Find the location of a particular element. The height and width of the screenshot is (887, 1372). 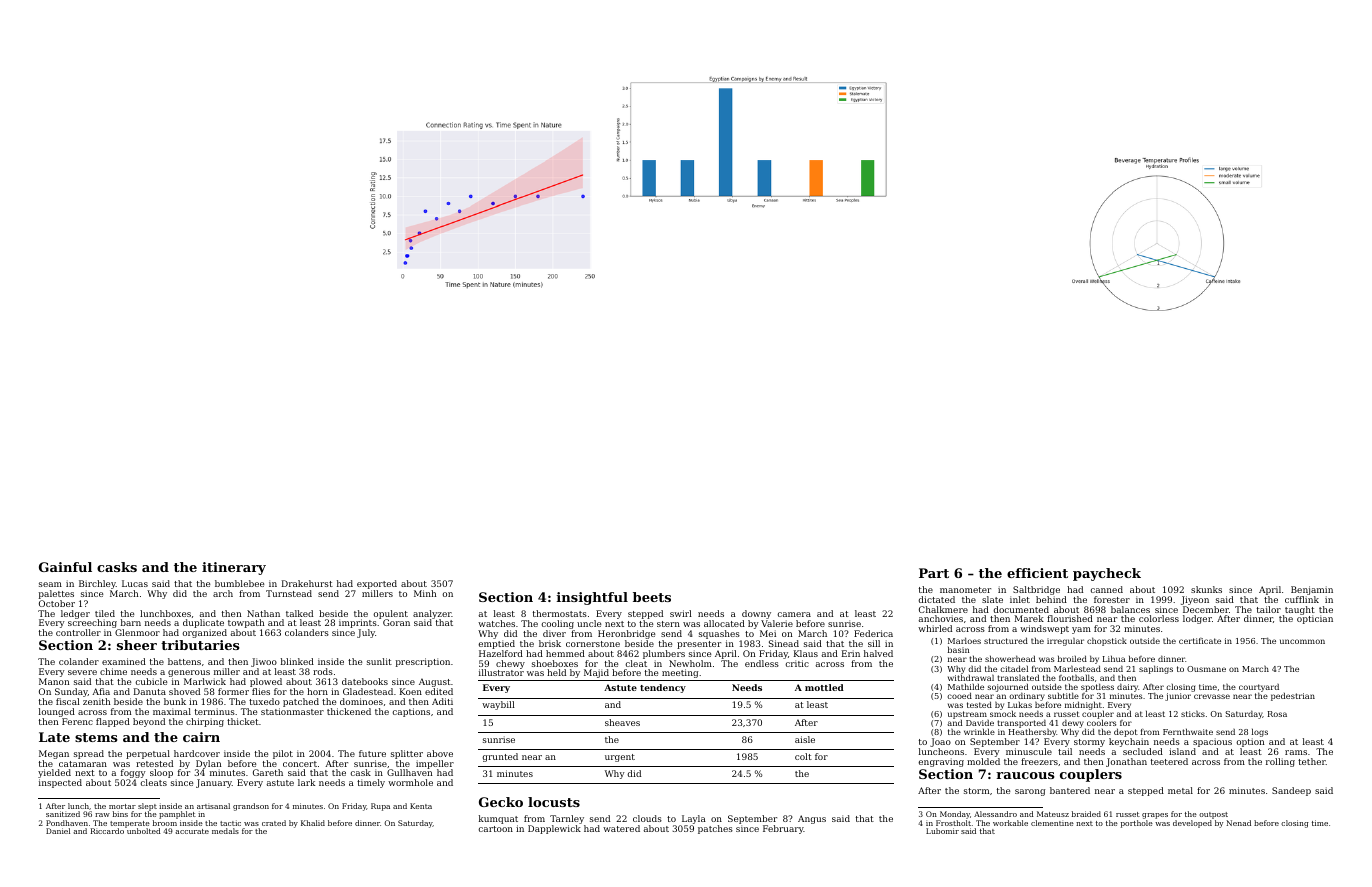

patches is located at coordinates (715, 829).
